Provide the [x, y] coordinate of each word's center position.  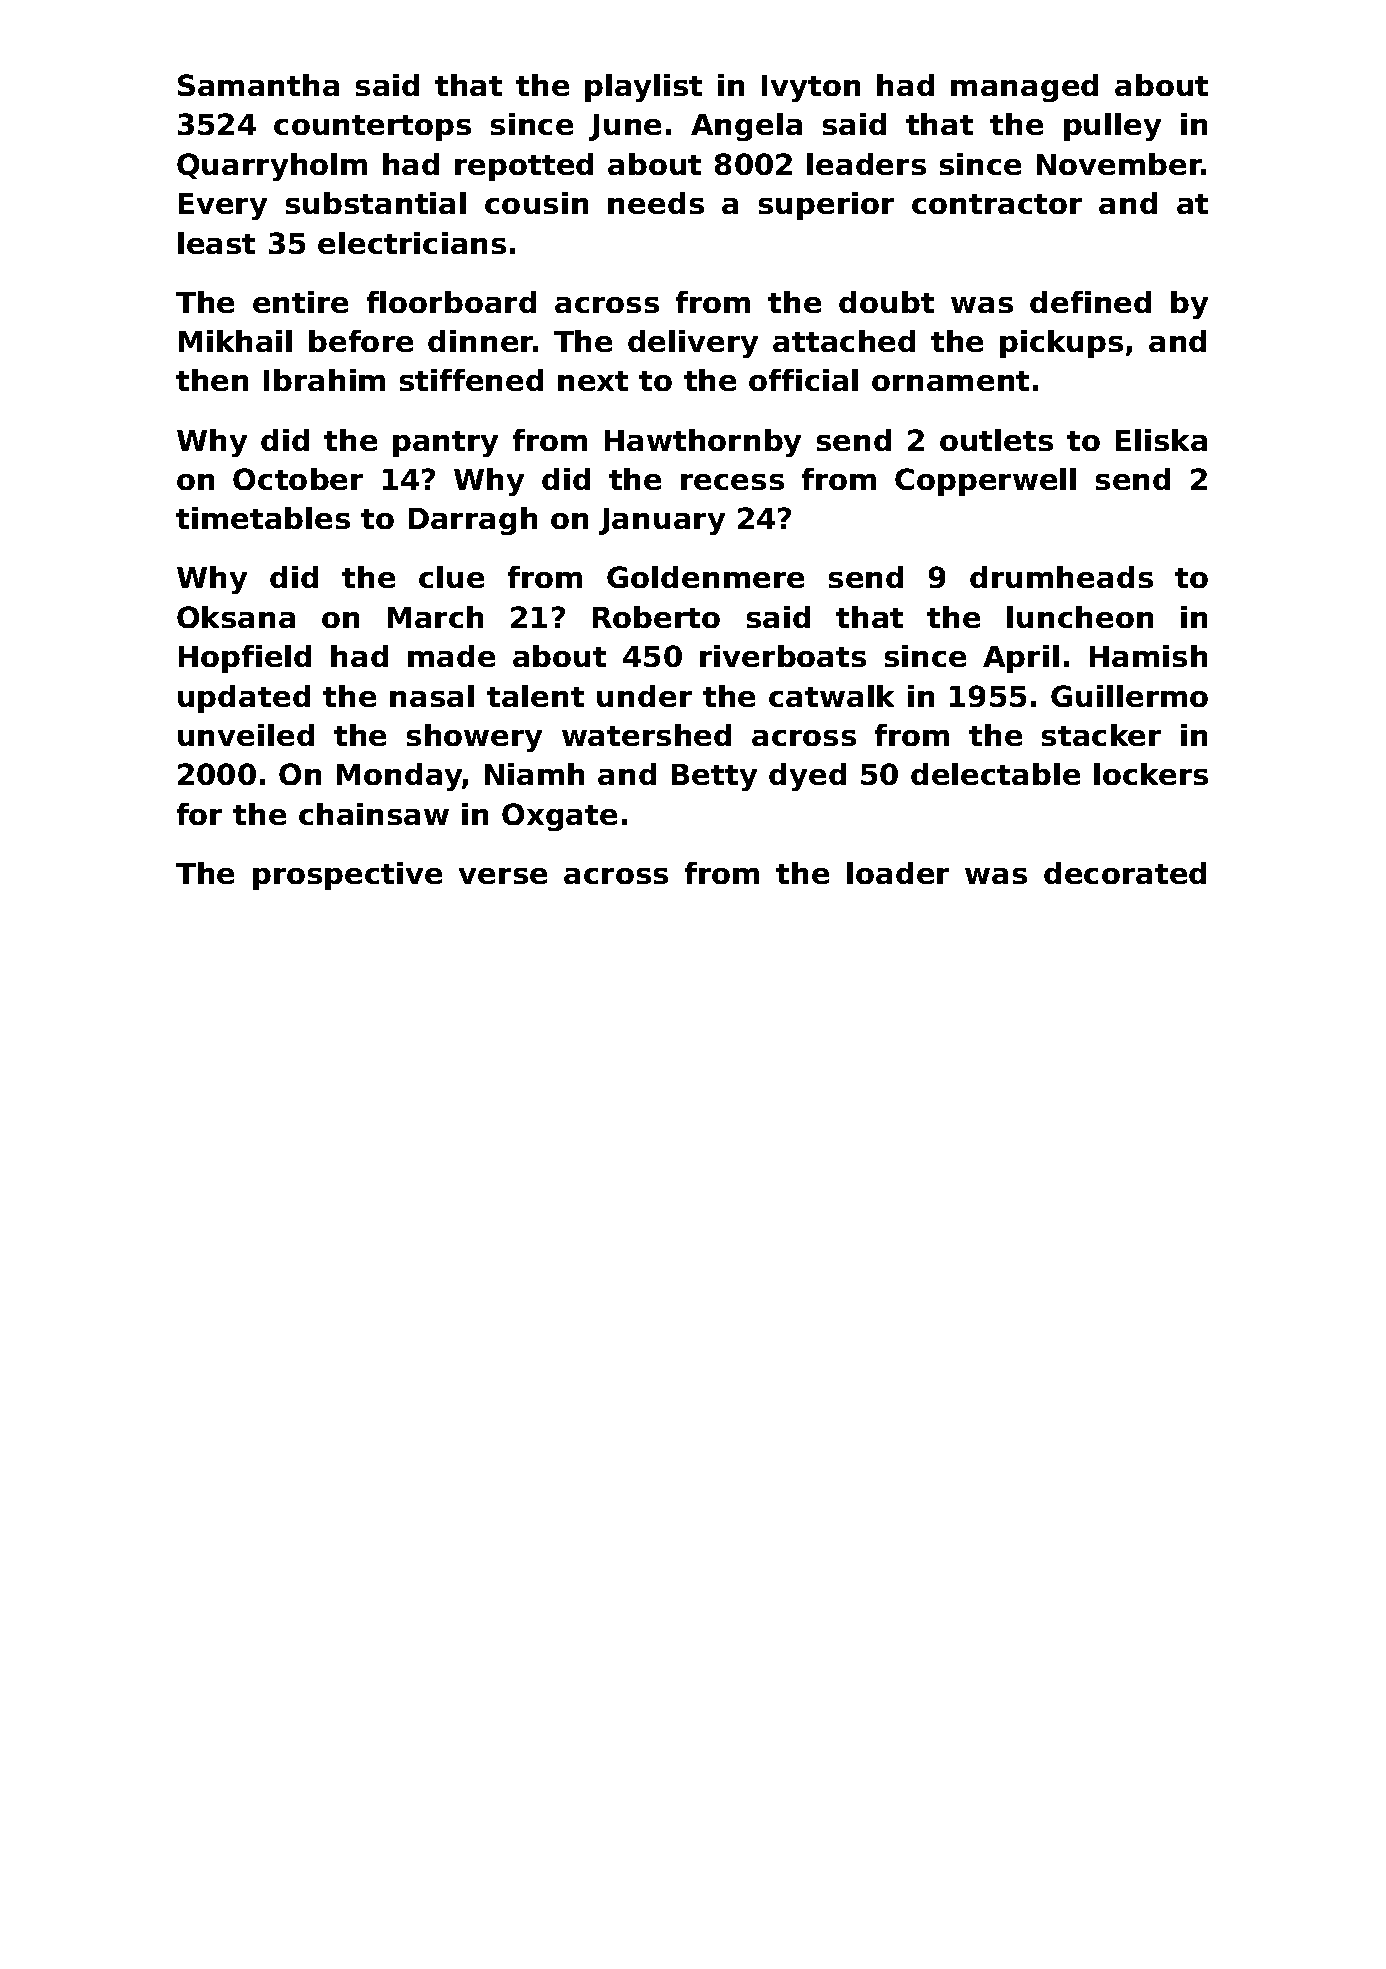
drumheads [1061, 577]
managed [1024, 88]
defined [1090, 302]
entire [300, 302]
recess [732, 482]
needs [656, 203]
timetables [263, 518]
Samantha [258, 85]
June [625, 127]
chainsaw [374, 814]
